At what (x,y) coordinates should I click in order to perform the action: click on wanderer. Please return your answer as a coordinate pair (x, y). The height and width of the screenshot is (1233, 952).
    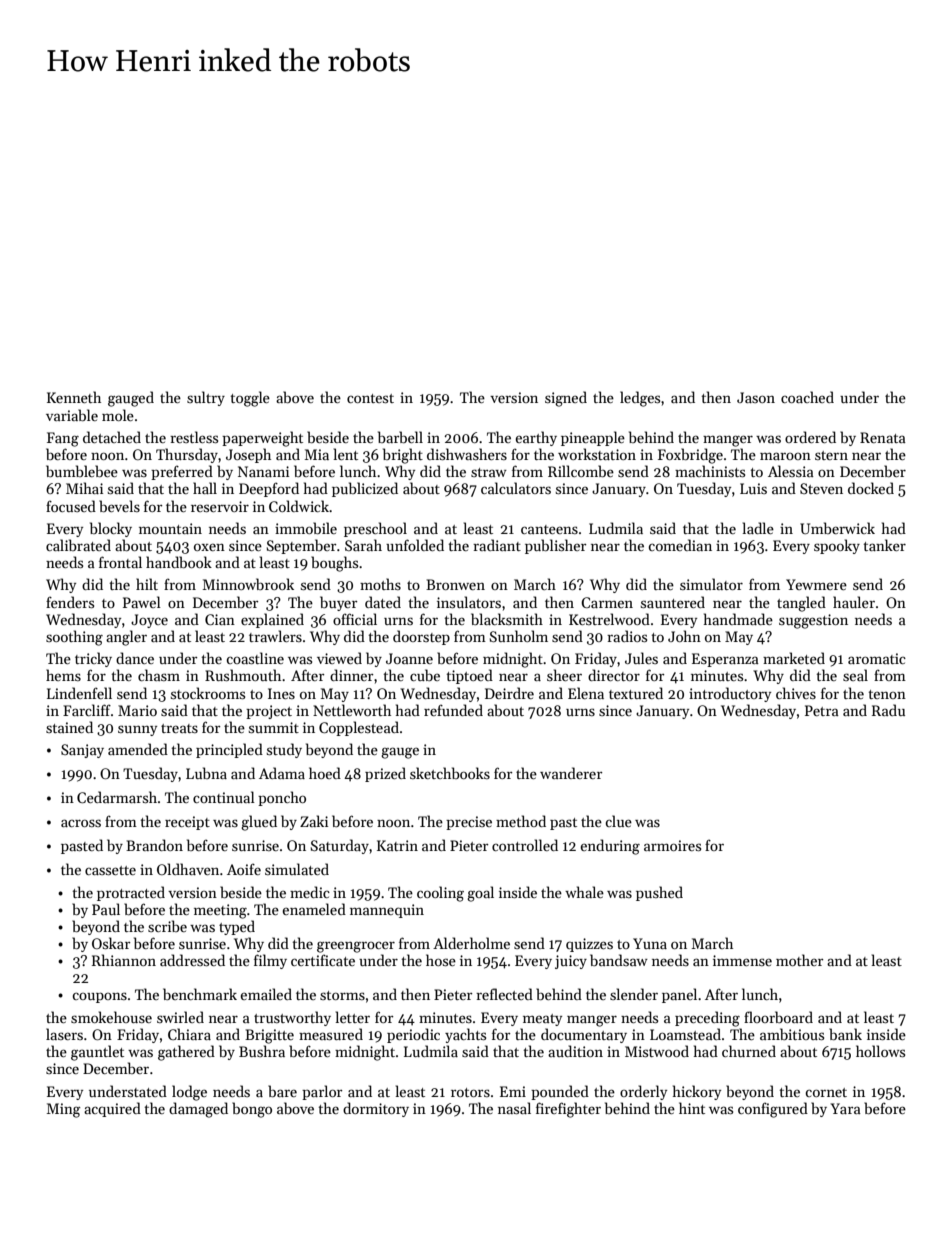
    Looking at the image, I should click on (571, 773).
